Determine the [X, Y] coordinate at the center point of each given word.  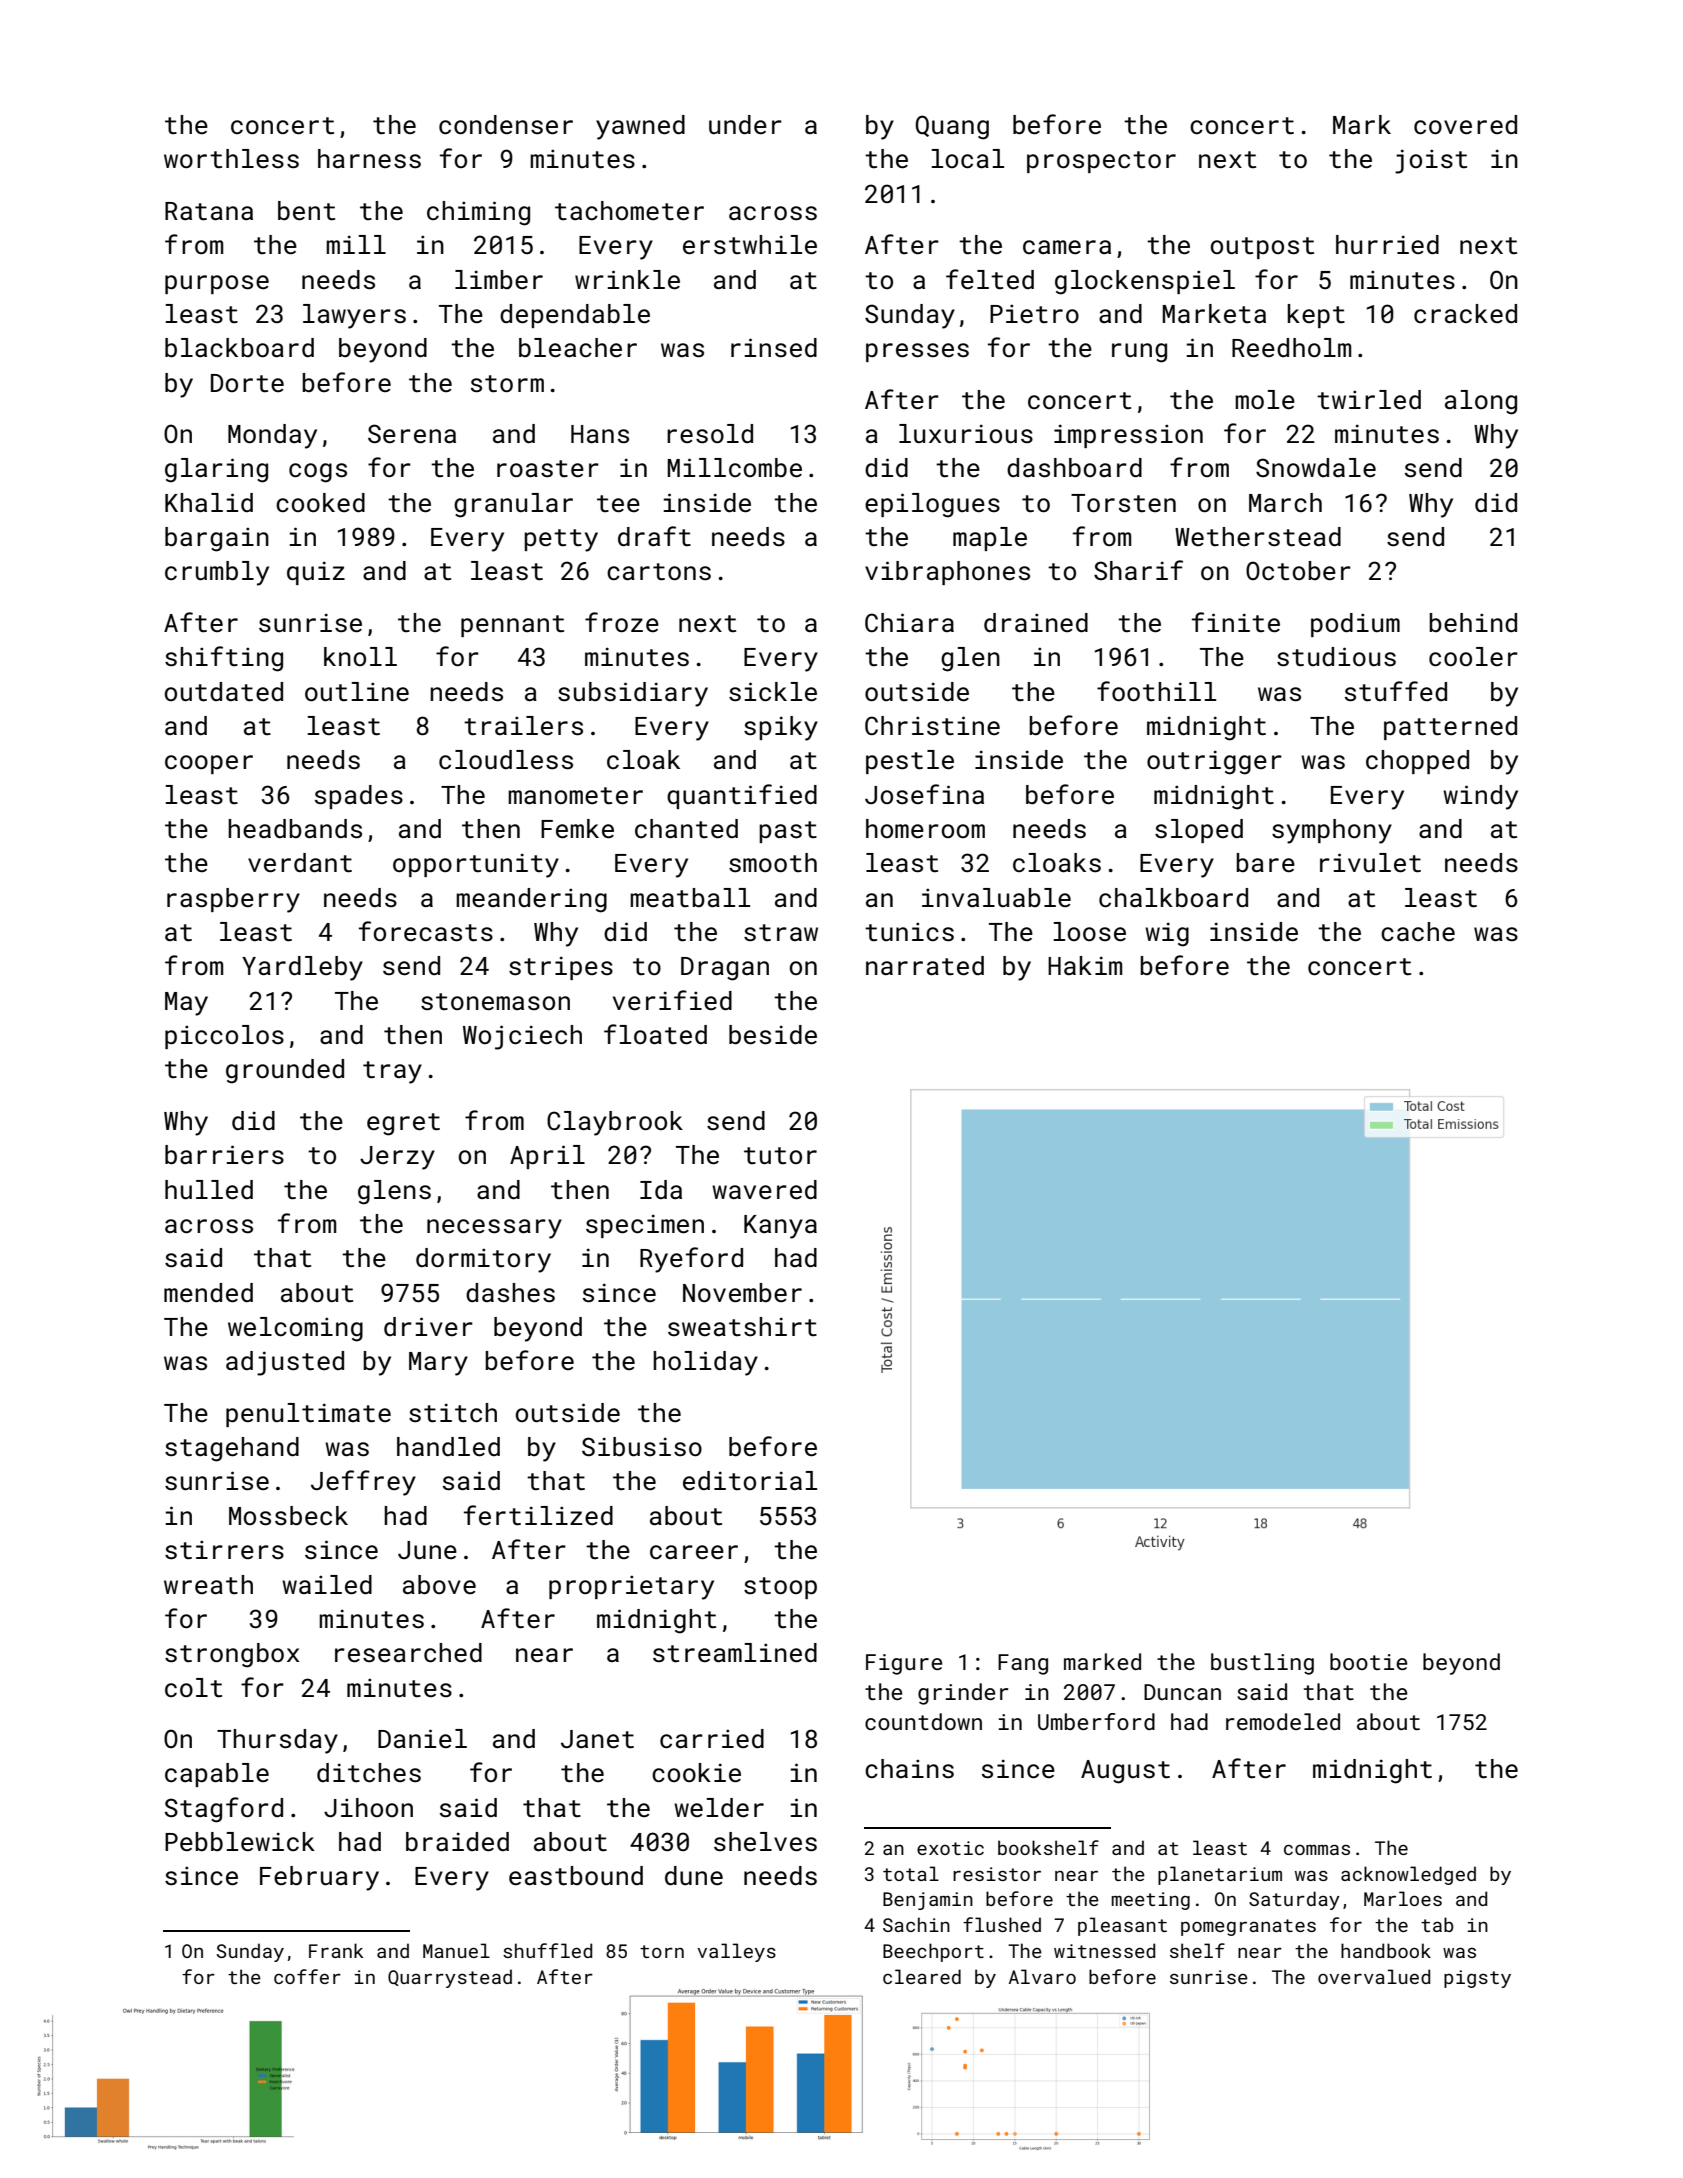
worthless [231, 159]
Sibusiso [642, 1447]
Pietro [1034, 313]
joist [1431, 161]
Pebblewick [240, 1842]
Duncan [1182, 1692]
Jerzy [397, 1158]
